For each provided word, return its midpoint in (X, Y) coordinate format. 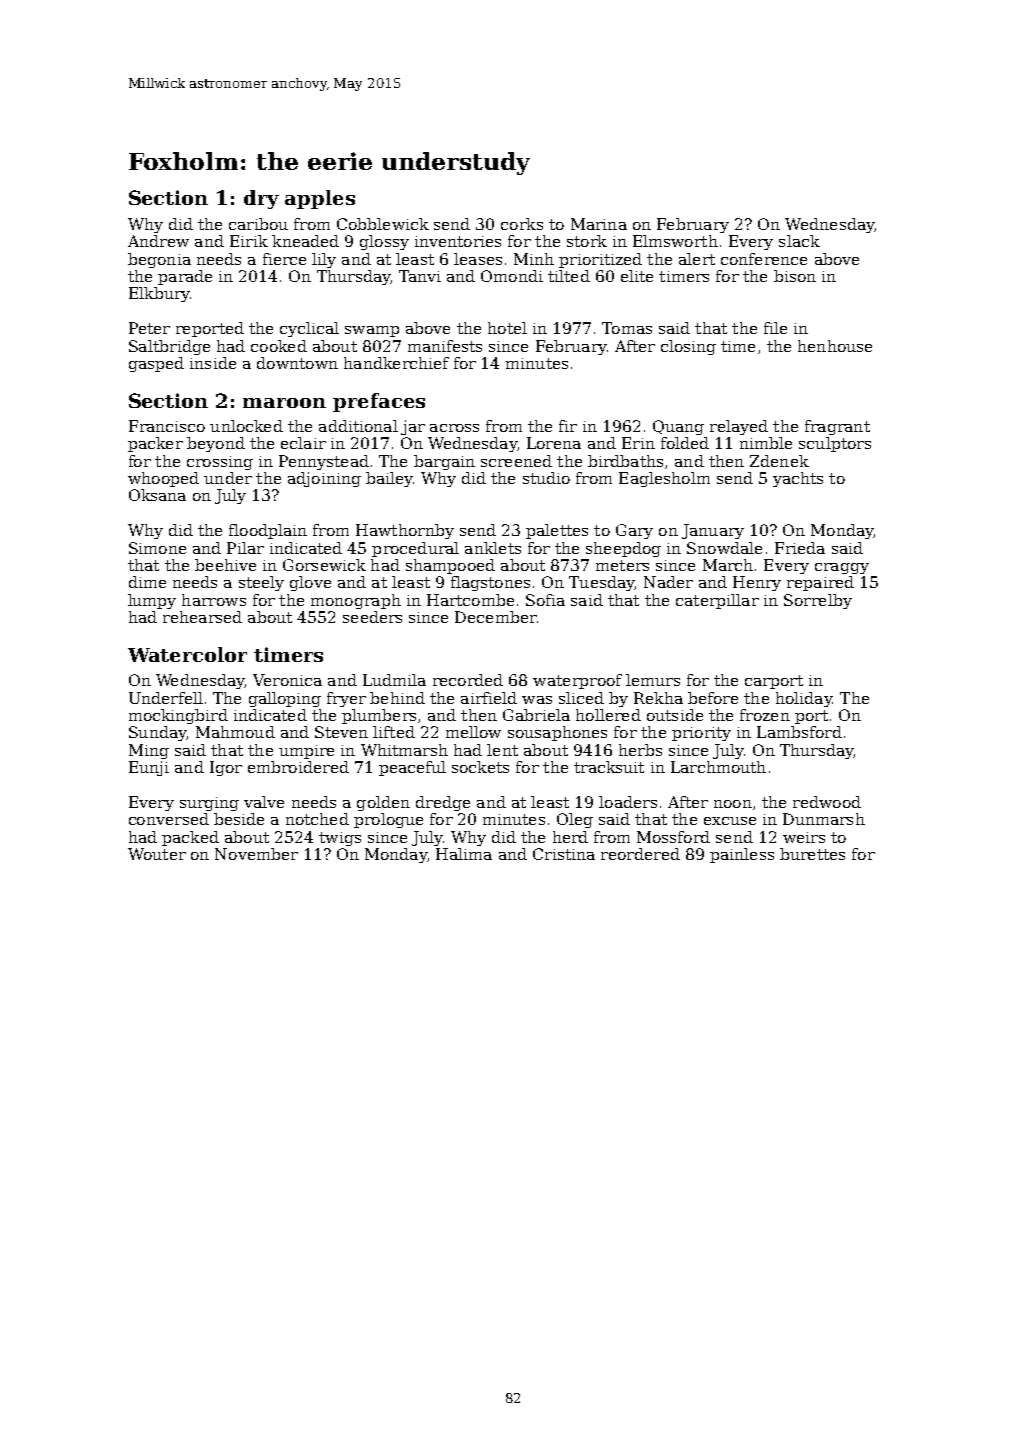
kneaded (305, 241)
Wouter (157, 854)
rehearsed (202, 617)
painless (742, 855)
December (495, 617)
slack (799, 241)
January (713, 531)
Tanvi (420, 276)
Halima (464, 854)
